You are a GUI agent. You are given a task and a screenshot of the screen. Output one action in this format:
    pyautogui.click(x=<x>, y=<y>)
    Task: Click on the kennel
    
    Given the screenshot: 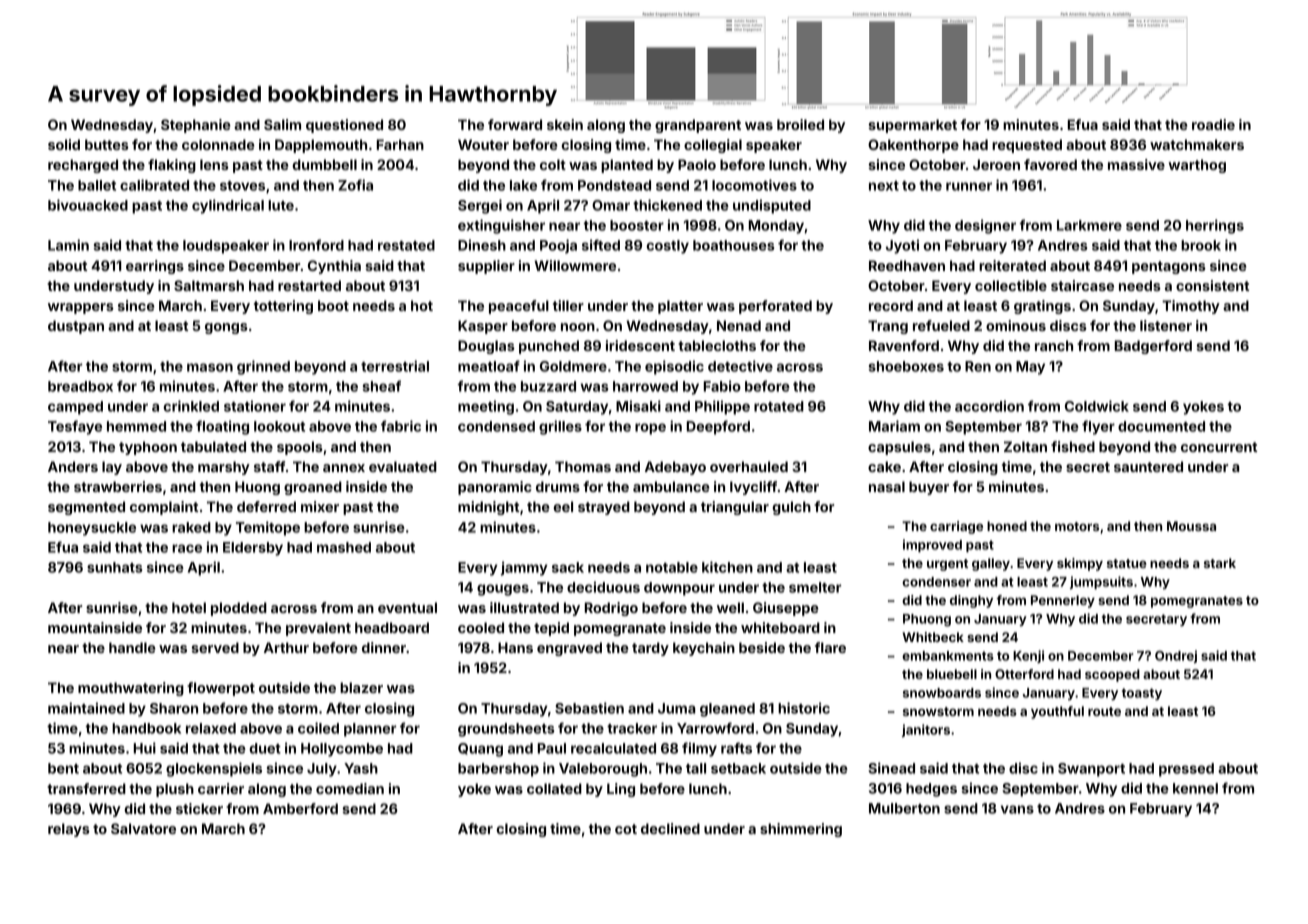 What is the action you would take?
    pyautogui.click(x=1195, y=788)
